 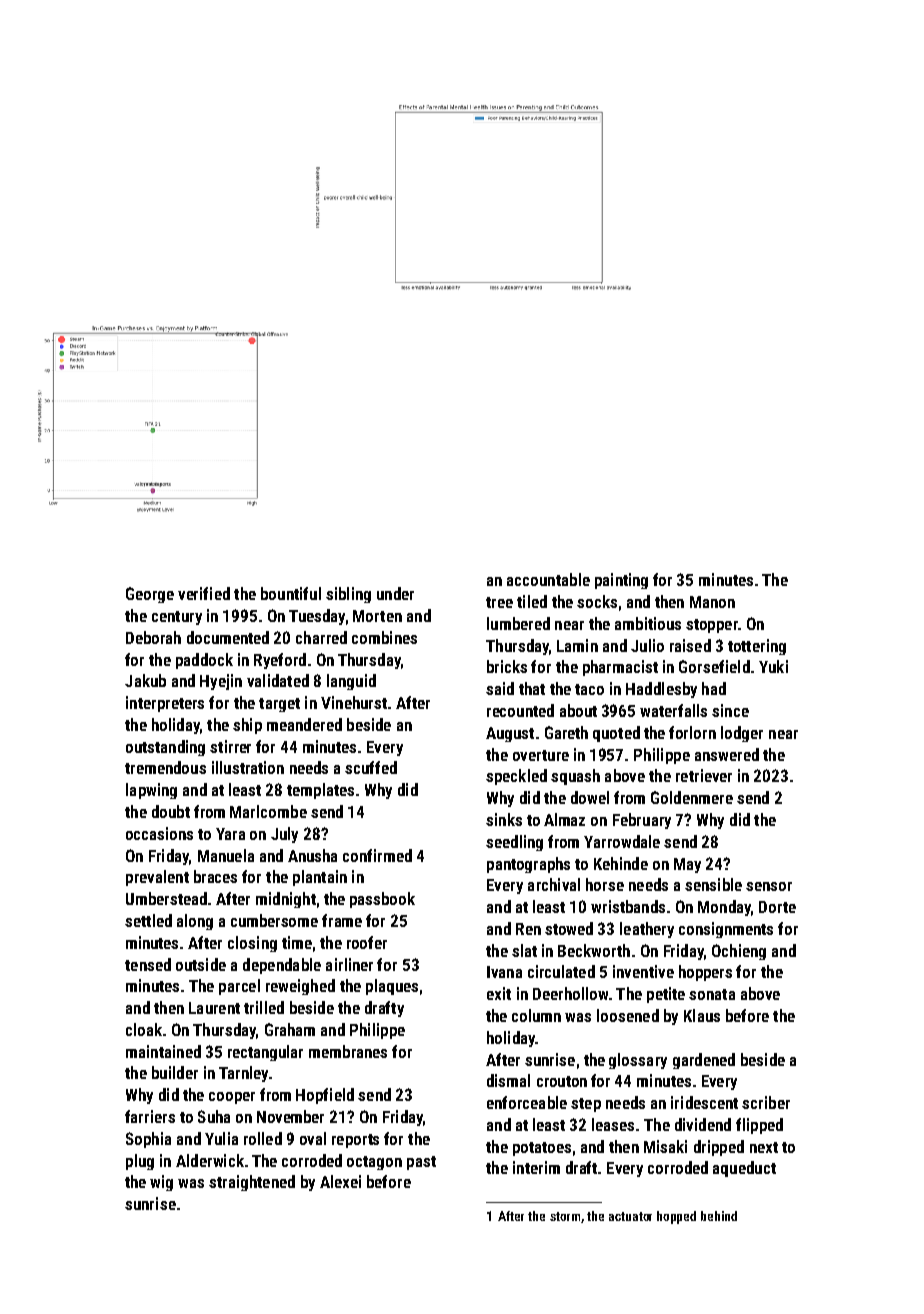 I want to click on membranes, so click(x=348, y=1051).
